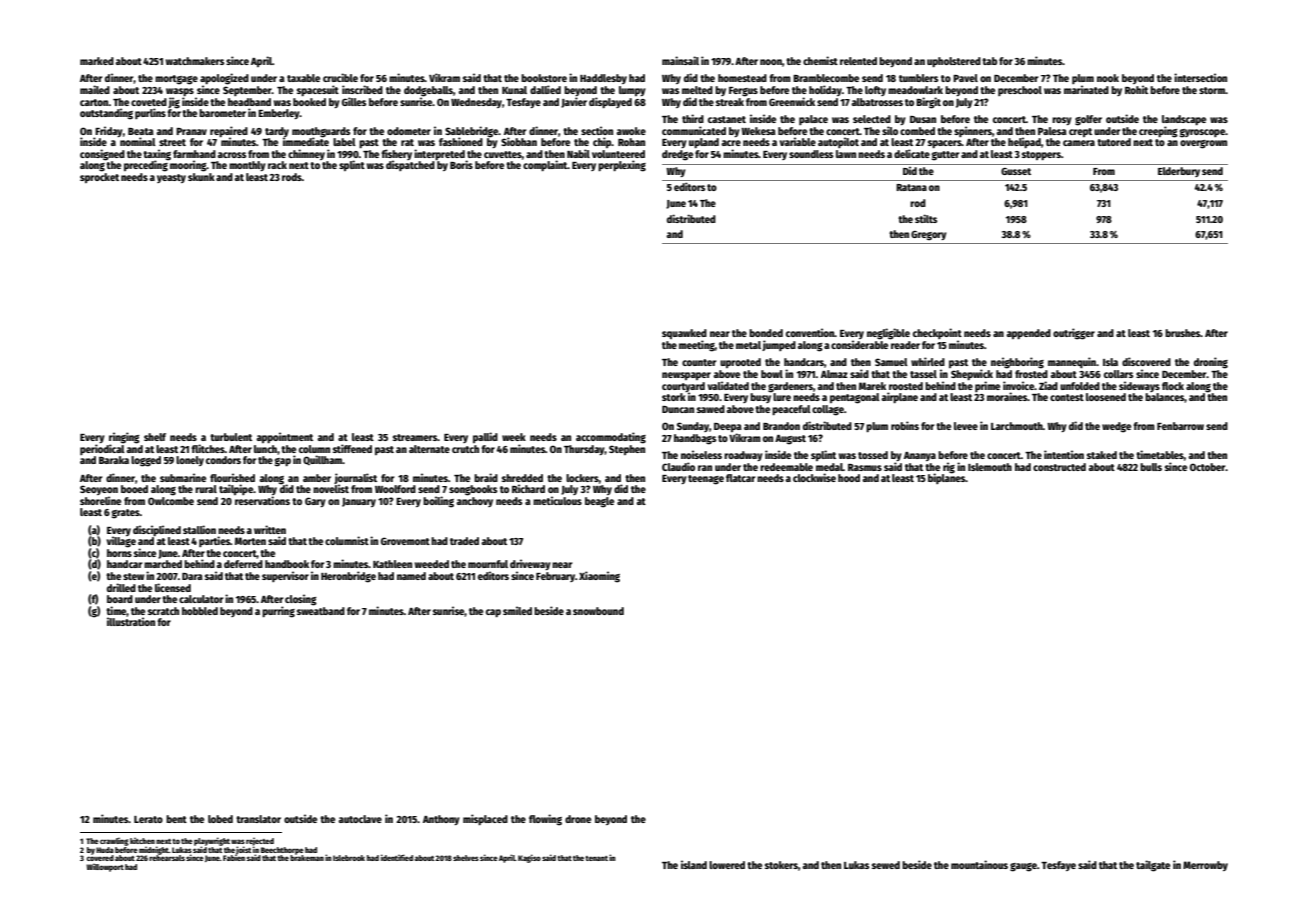  What do you see at coordinates (727, 119) in the screenshot?
I see `castanet` at bounding box center [727, 119].
